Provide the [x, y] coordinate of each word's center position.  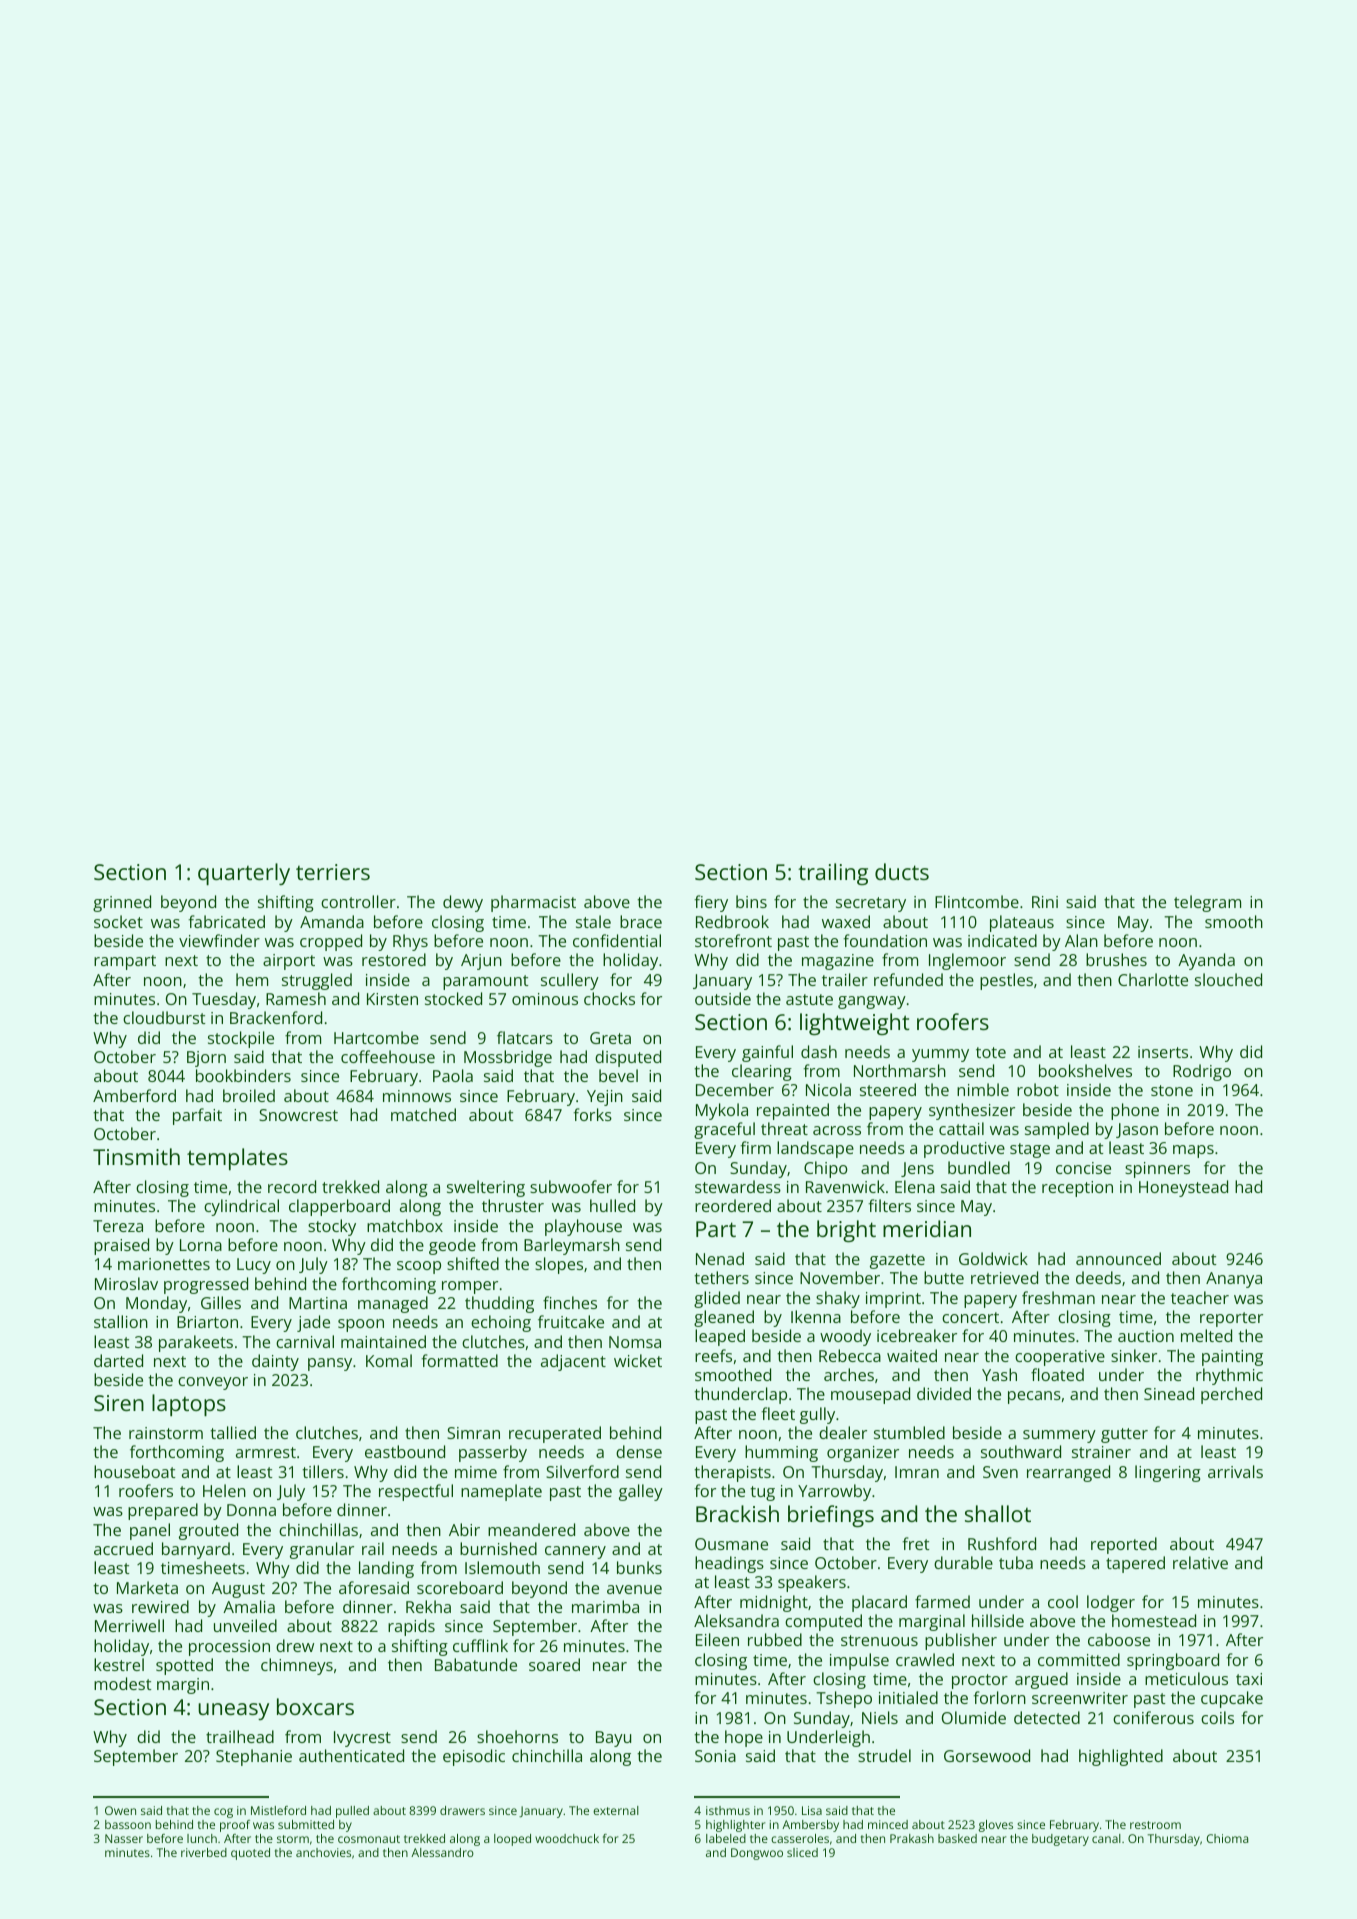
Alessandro [442, 1852]
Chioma [1227, 1838]
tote [991, 1052]
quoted [250, 1854]
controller [358, 901]
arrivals [1235, 1471]
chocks [609, 998]
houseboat [135, 1471]
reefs [713, 1355]
